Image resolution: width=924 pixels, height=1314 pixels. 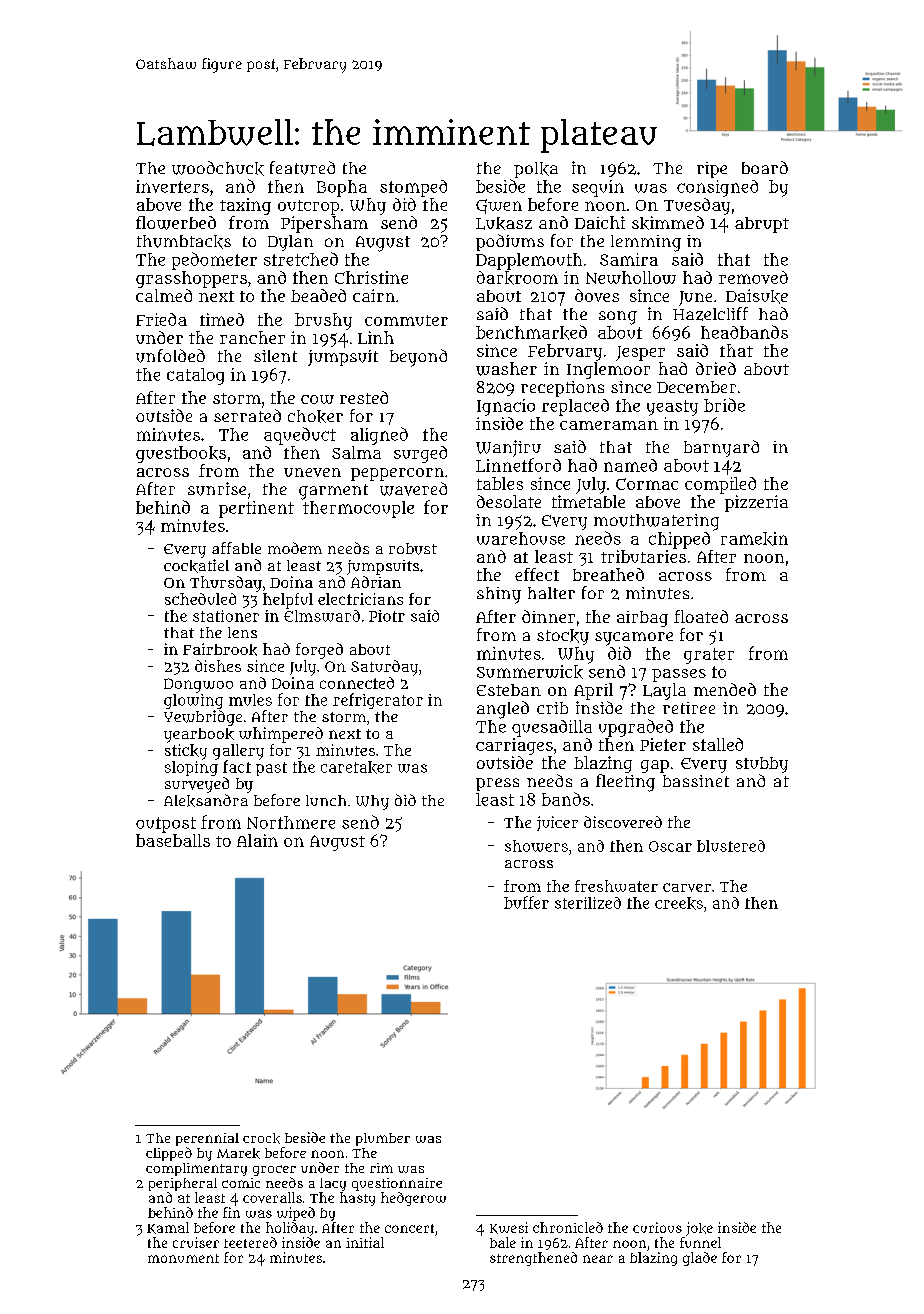 I want to click on benchmarked, so click(x=531, y=332).
